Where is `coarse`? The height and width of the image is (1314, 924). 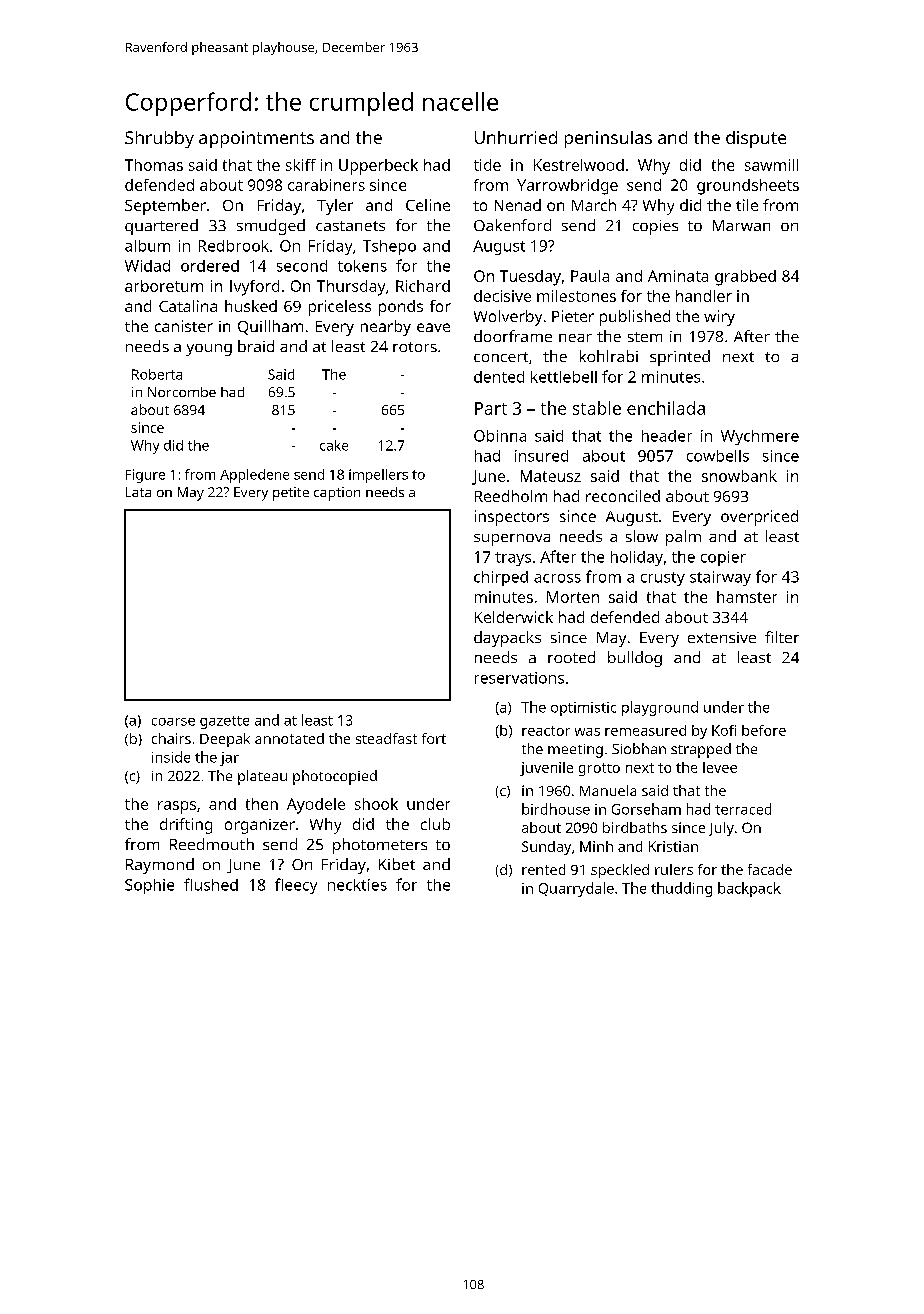 coarse is located at coordinates (173, 722).
